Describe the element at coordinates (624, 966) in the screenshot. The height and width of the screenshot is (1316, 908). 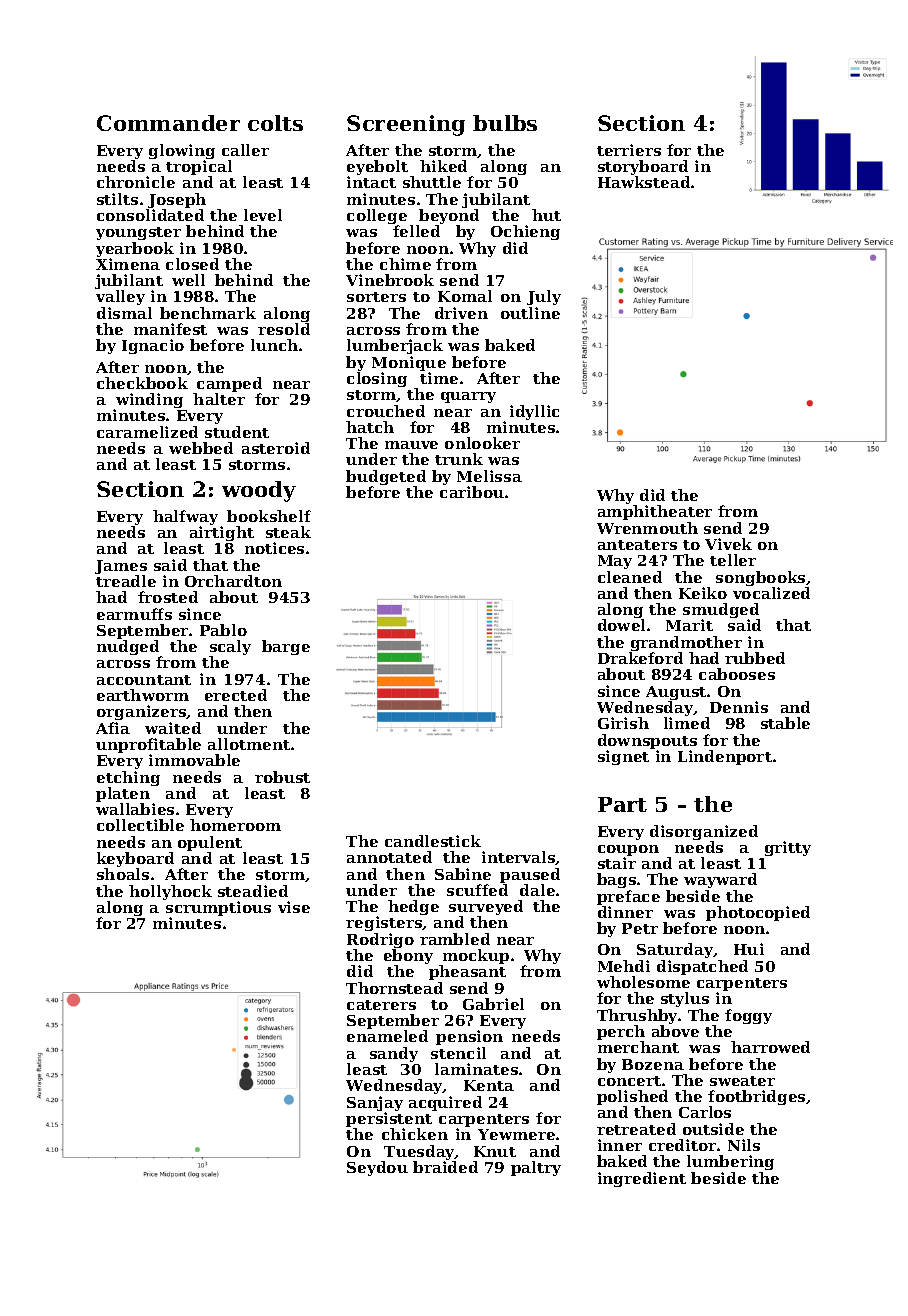
I see `Mehdi` at that location.
